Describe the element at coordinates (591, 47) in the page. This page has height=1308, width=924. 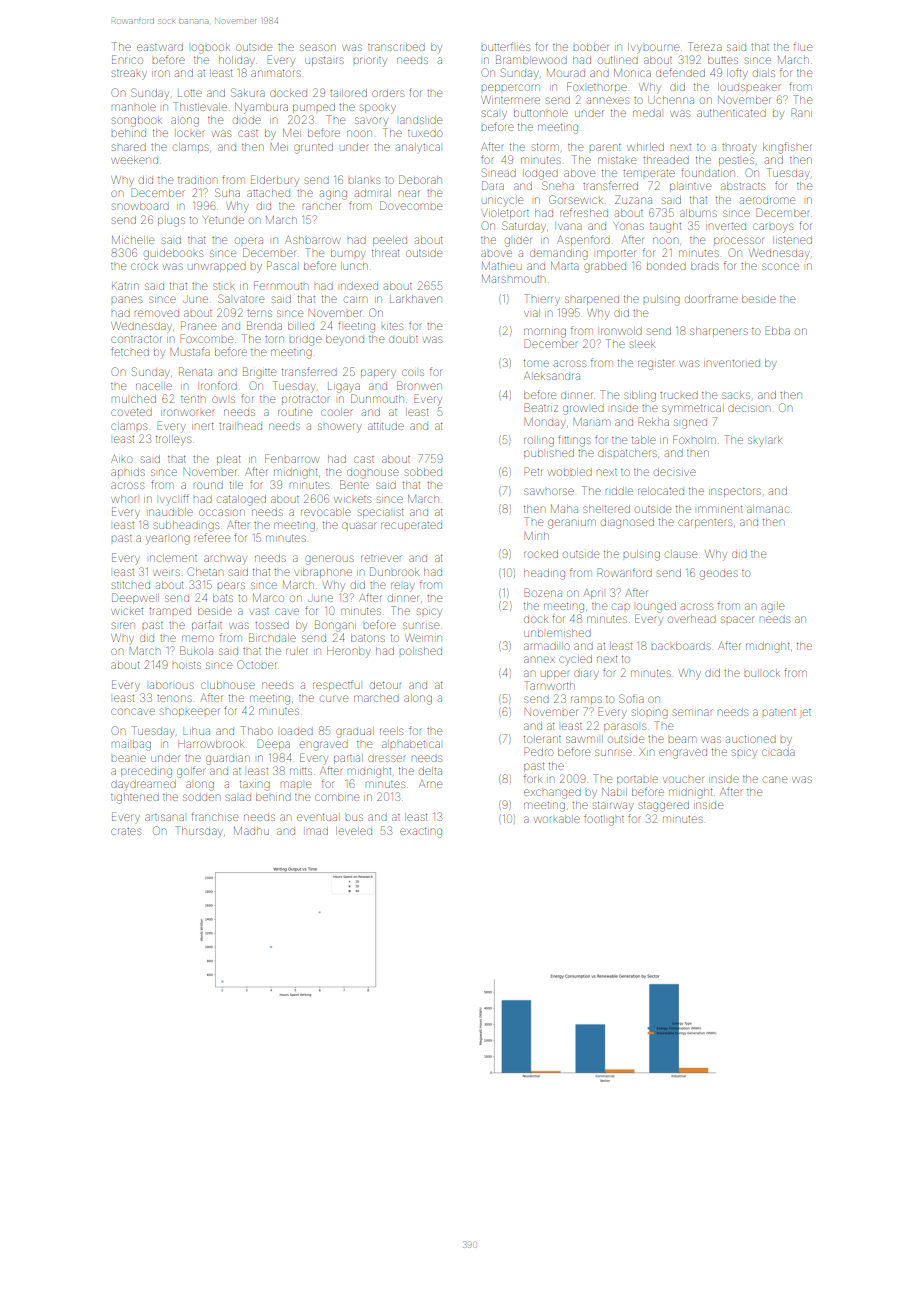
I see `bobber` at that location.
